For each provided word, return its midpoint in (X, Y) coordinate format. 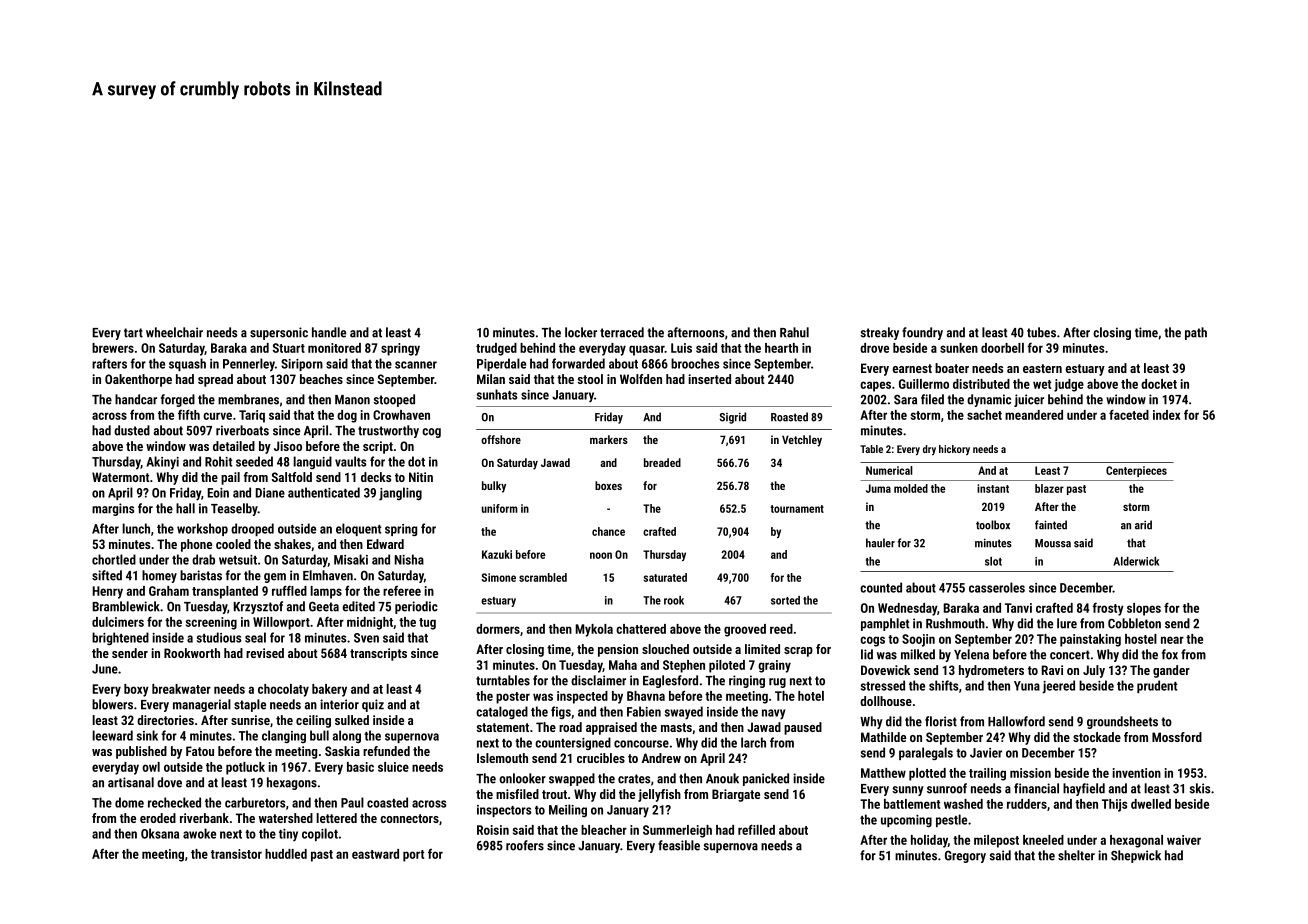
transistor (236, 854)
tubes (1041, 332)
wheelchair (174, 332)
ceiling (313, 721)
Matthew (883, 773)
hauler (880, 543)
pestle (951, 820)
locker (581, 332)
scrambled (543, 577)
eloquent (358, 529)
